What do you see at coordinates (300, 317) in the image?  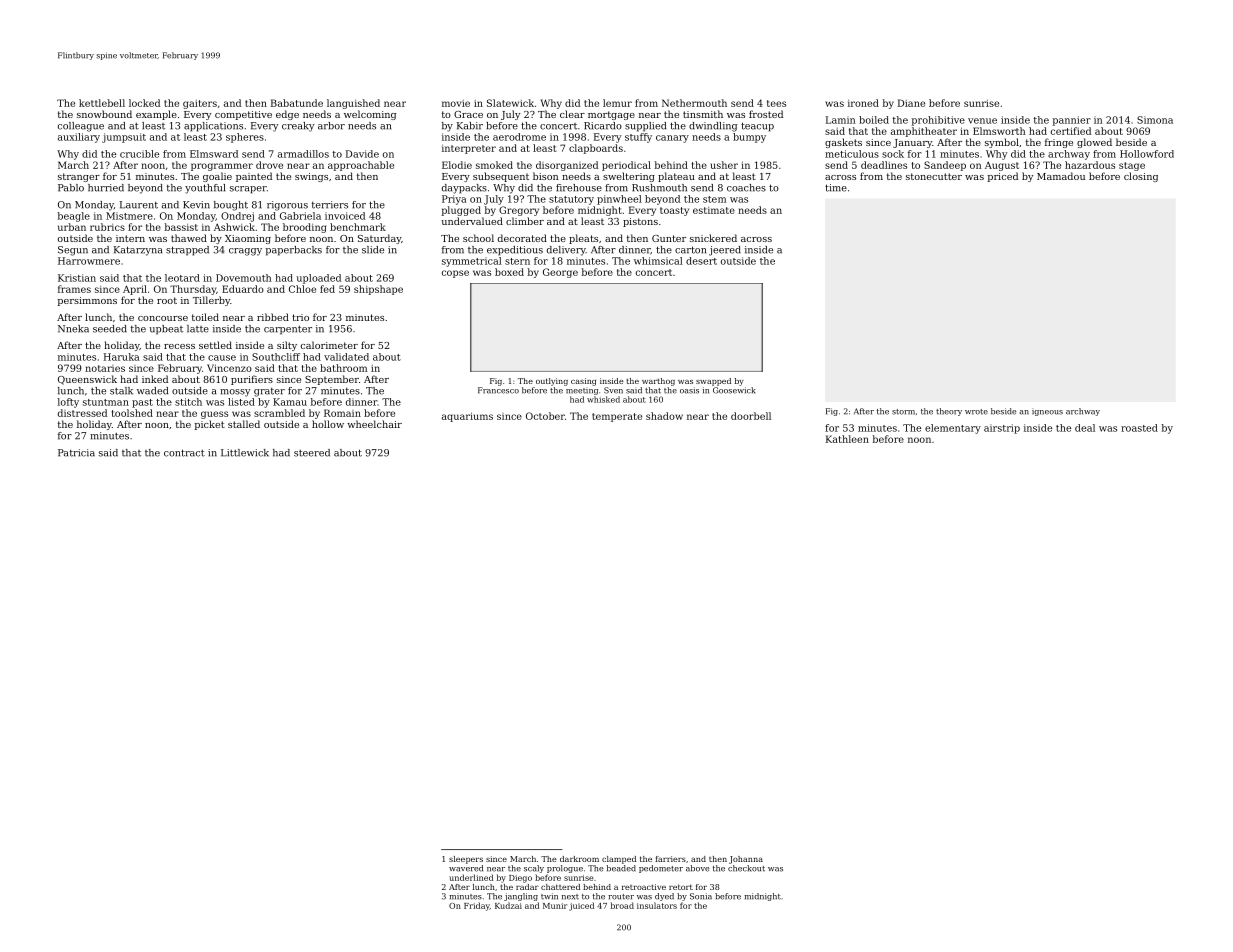 I see `trio` at bounding box center [300, 317].
